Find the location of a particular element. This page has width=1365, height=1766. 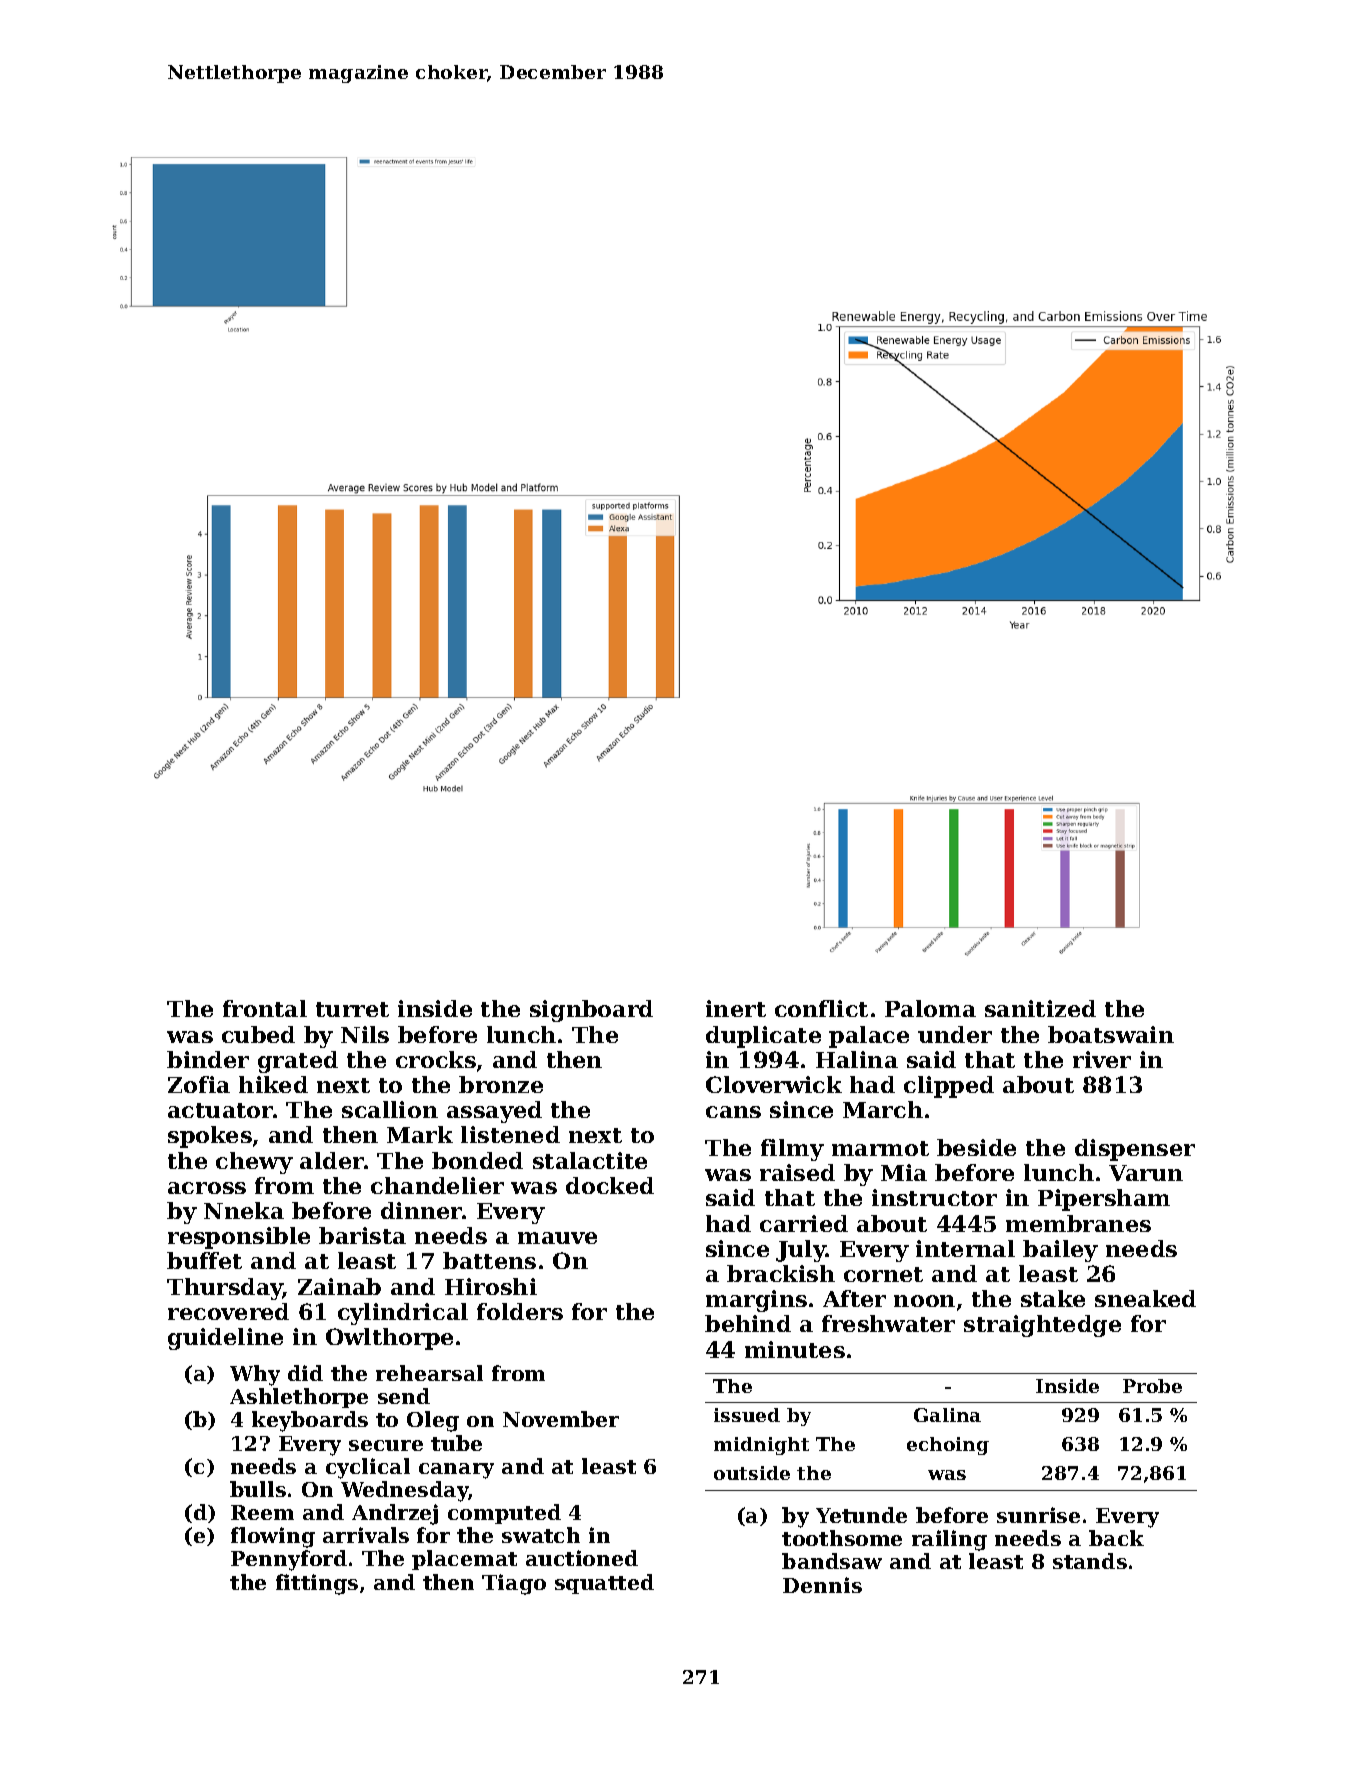

Why is located at coordinates (255, 1375).
